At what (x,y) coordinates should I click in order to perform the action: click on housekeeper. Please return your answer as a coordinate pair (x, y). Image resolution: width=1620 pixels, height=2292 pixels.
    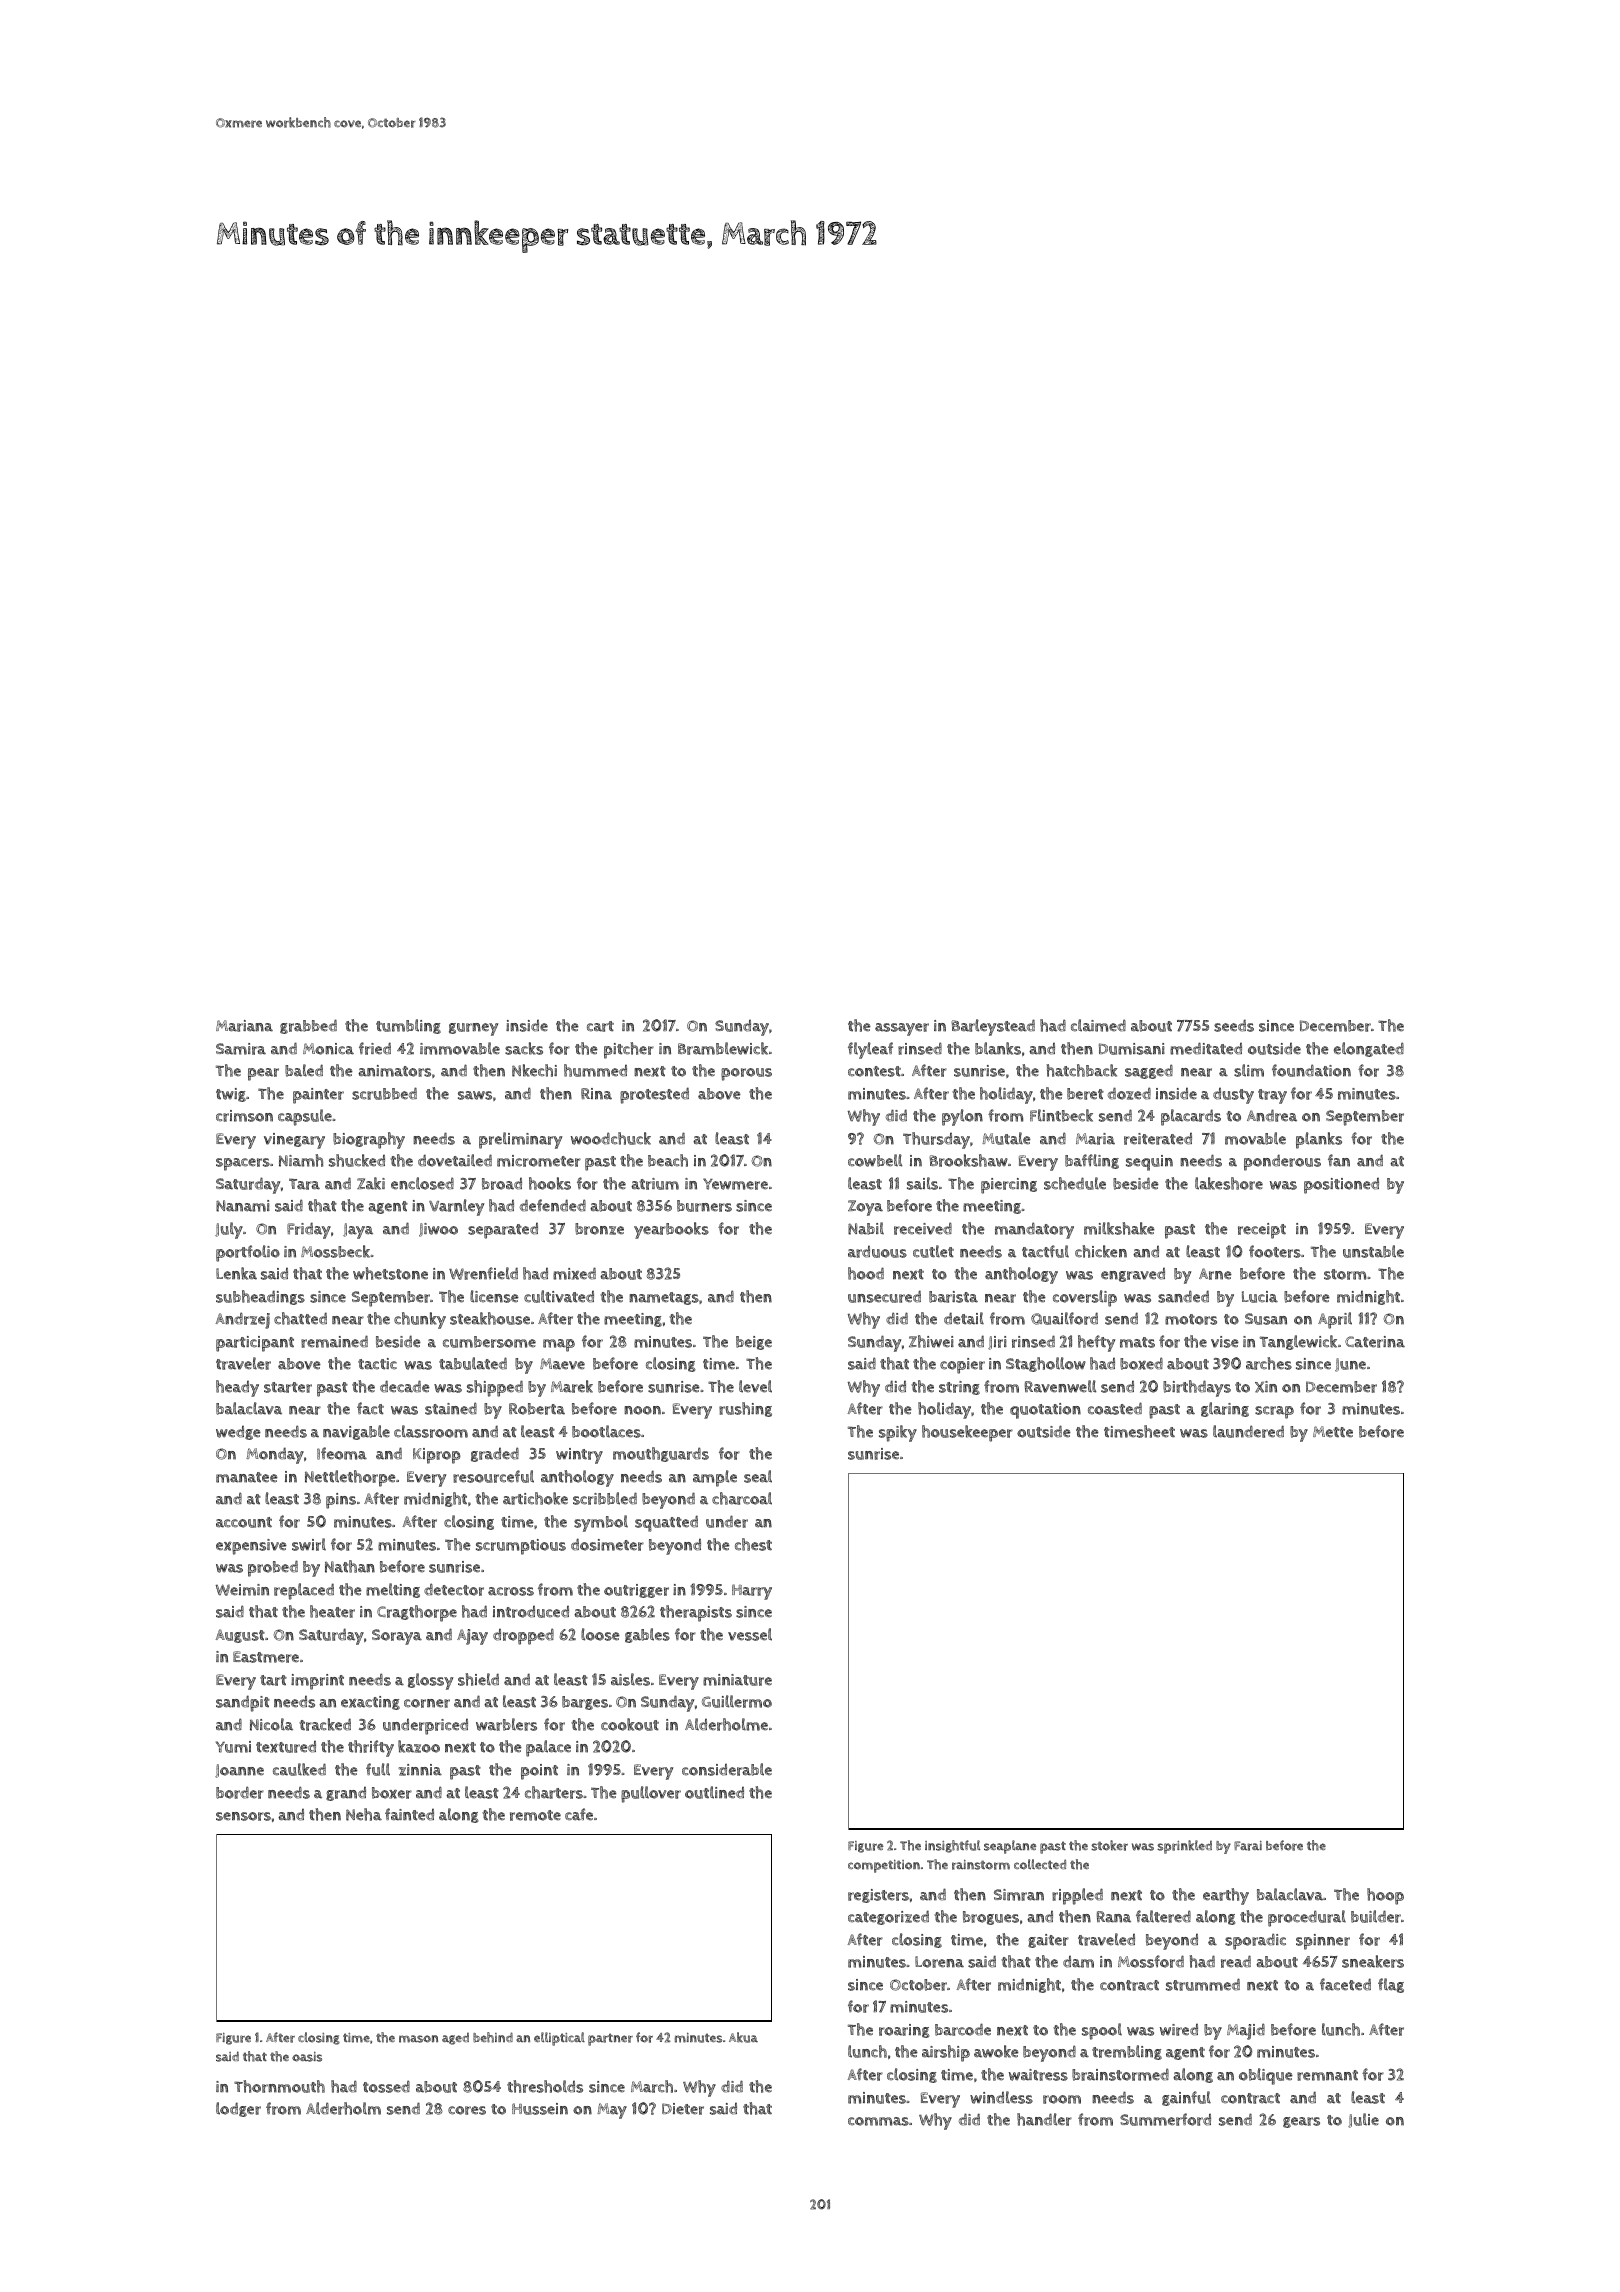
    Looking at the image, I should click on (967, 1433).
